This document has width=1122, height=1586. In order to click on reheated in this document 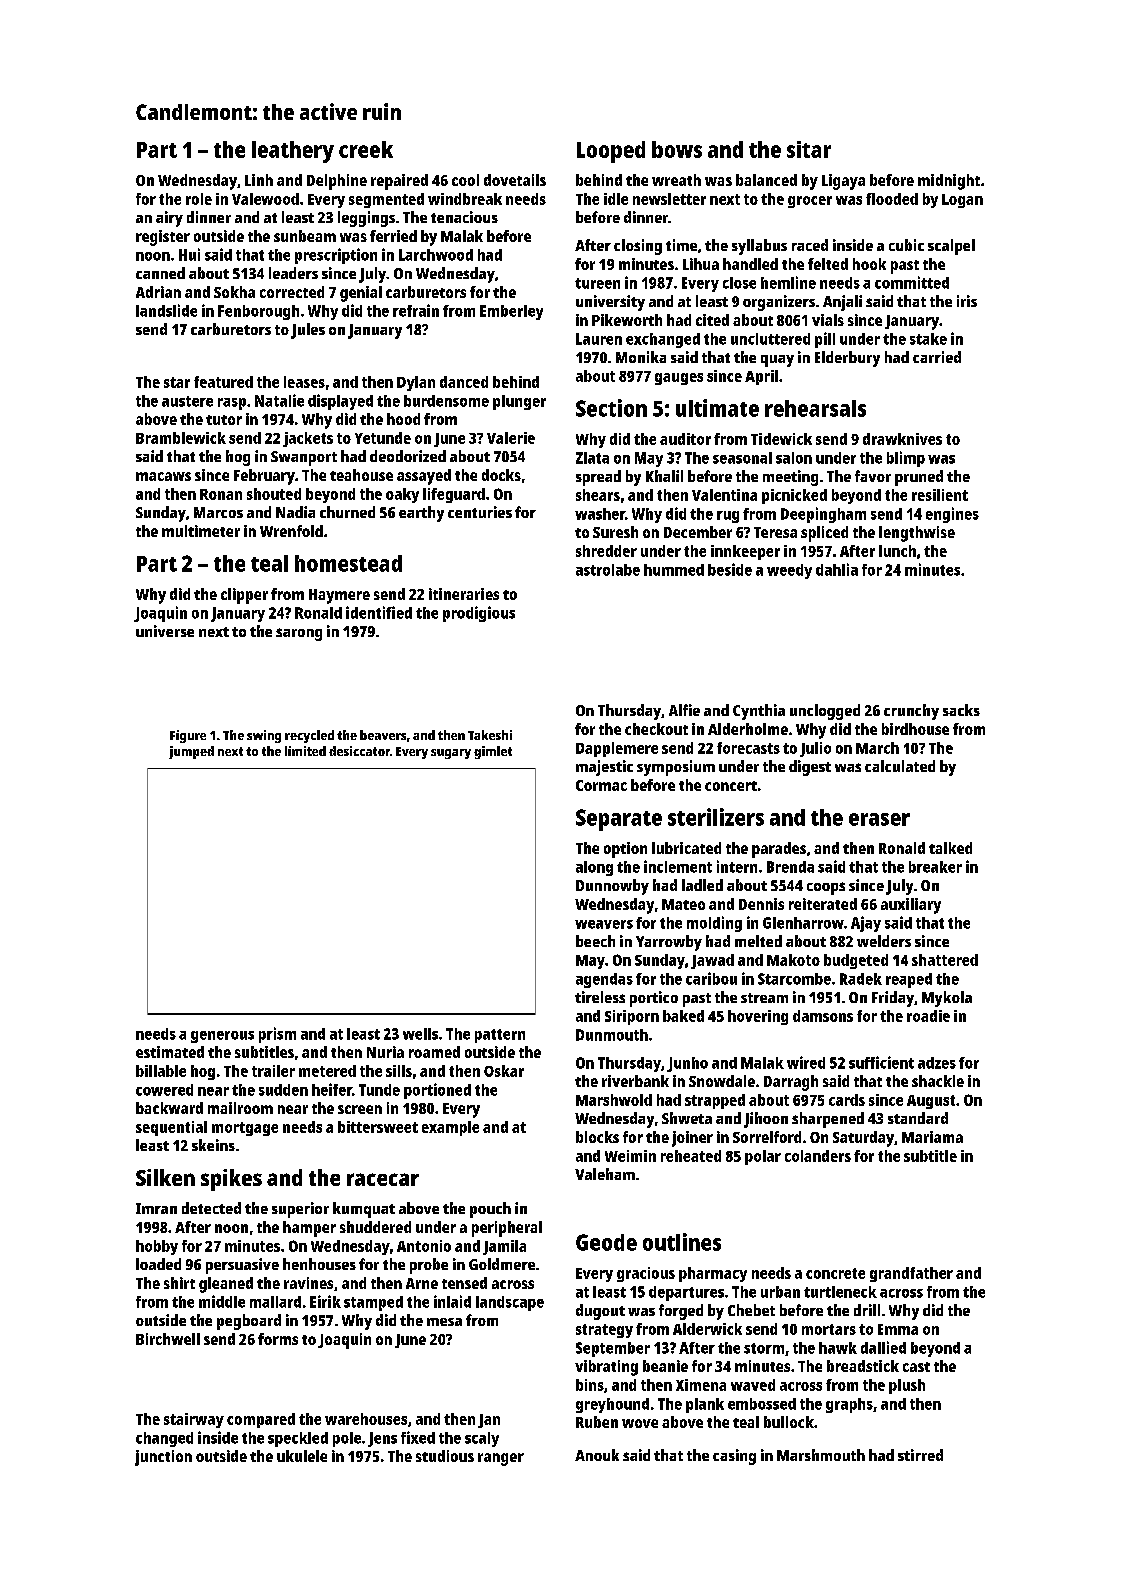, I will do `click(691, 1156)`.
